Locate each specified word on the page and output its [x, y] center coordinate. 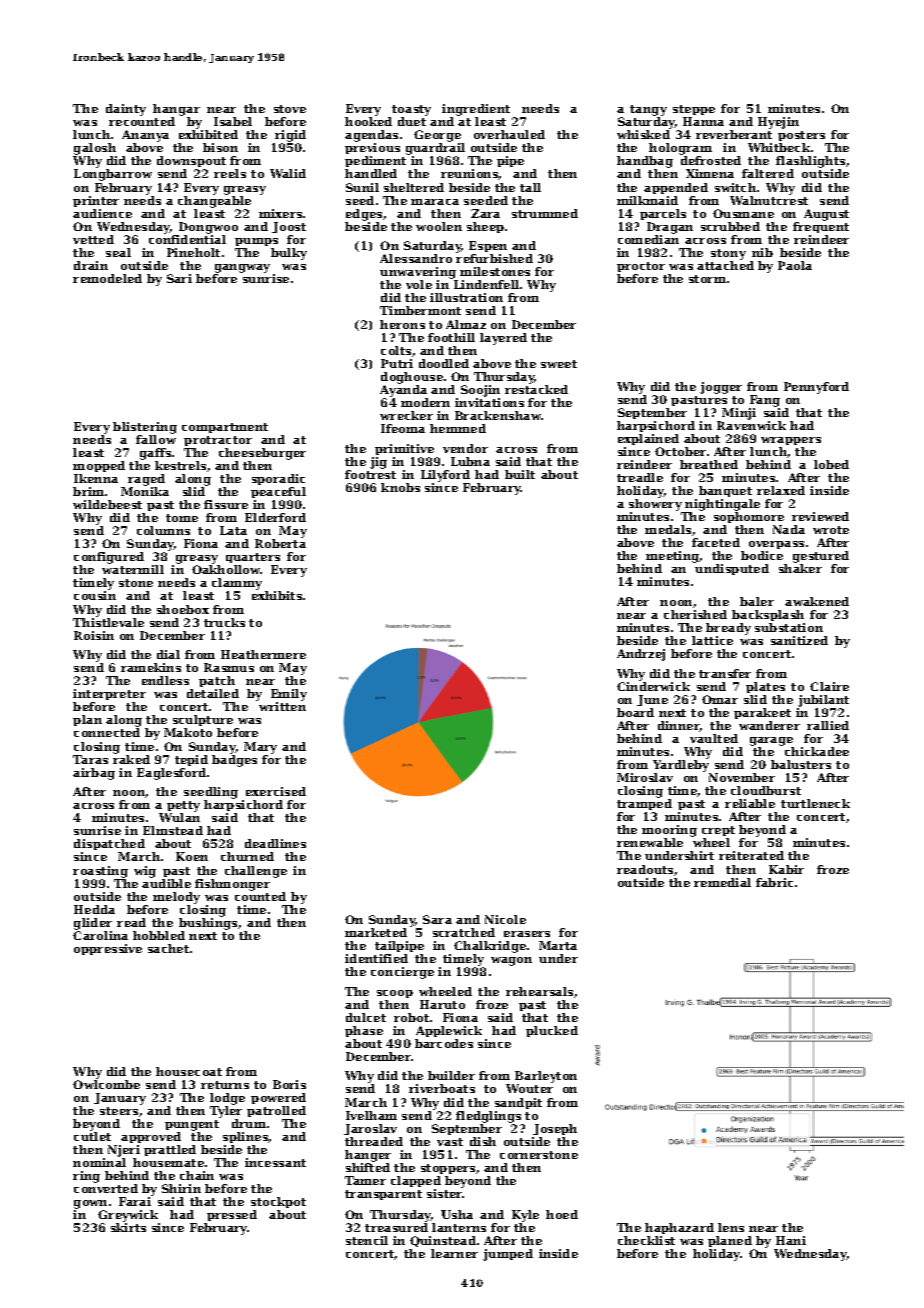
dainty [126, 110]
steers [119, 1111]
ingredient [476, 110]
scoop [395, 994]
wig [145, 872]
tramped [644, 804]
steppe [694, 110]
